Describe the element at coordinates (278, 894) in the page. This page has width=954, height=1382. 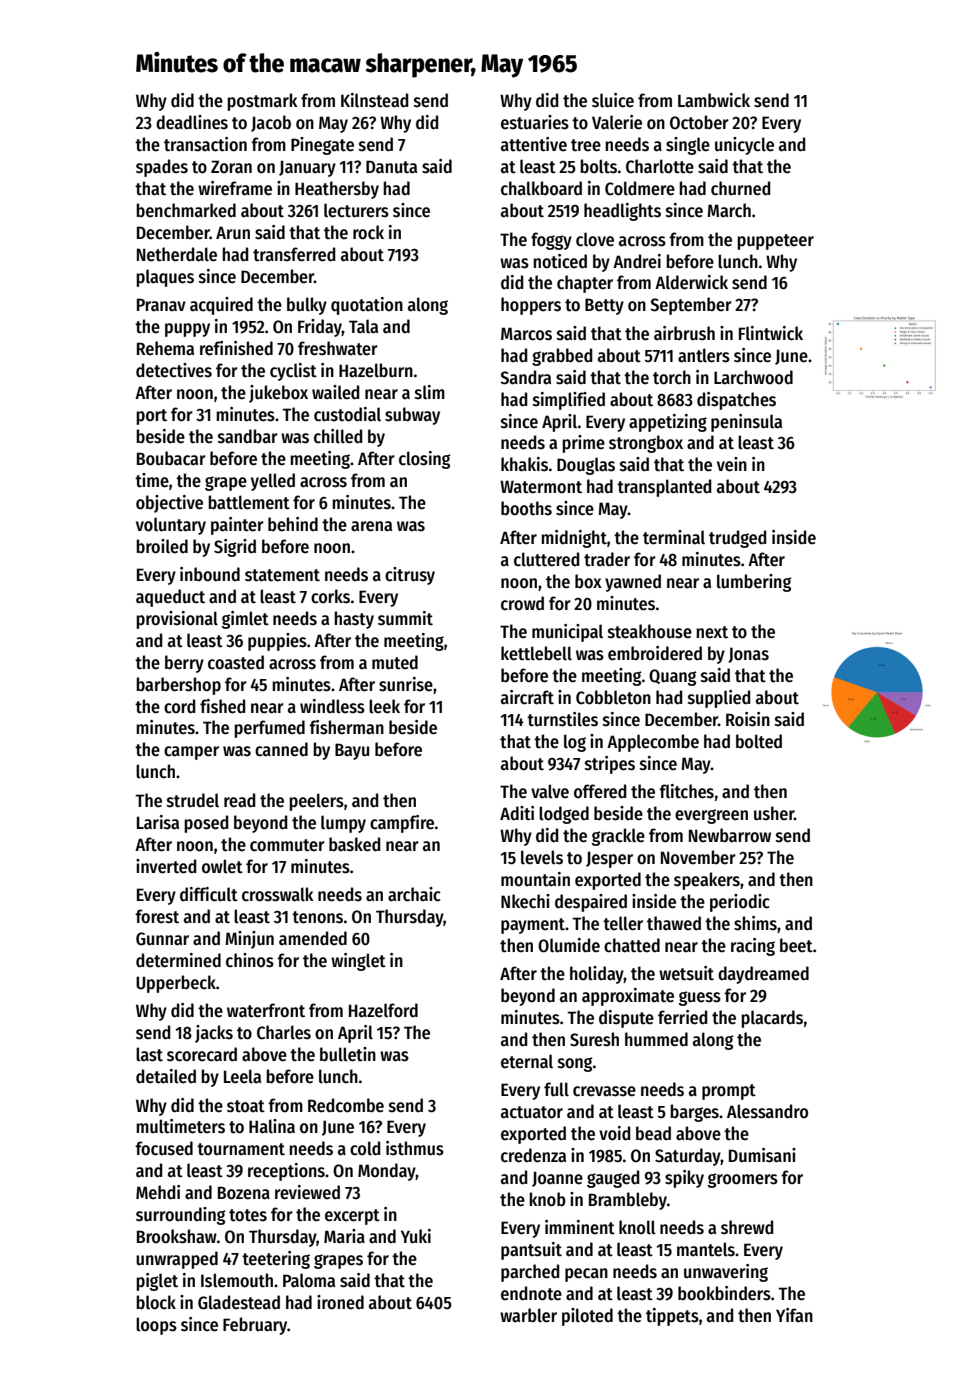
I see `crosswalk` at that location.
